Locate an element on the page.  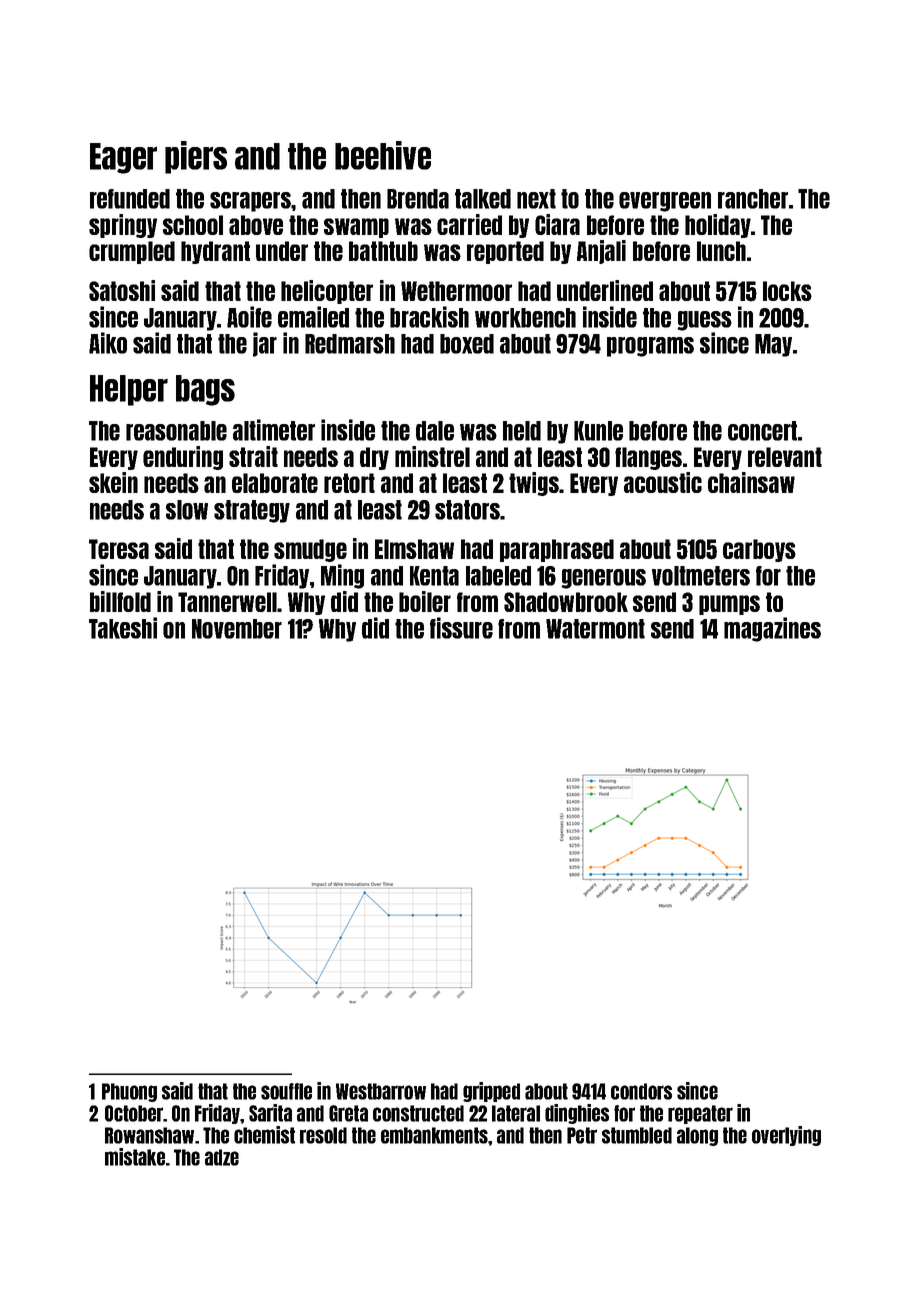
embankments is located at coordinates (434, 1135).
